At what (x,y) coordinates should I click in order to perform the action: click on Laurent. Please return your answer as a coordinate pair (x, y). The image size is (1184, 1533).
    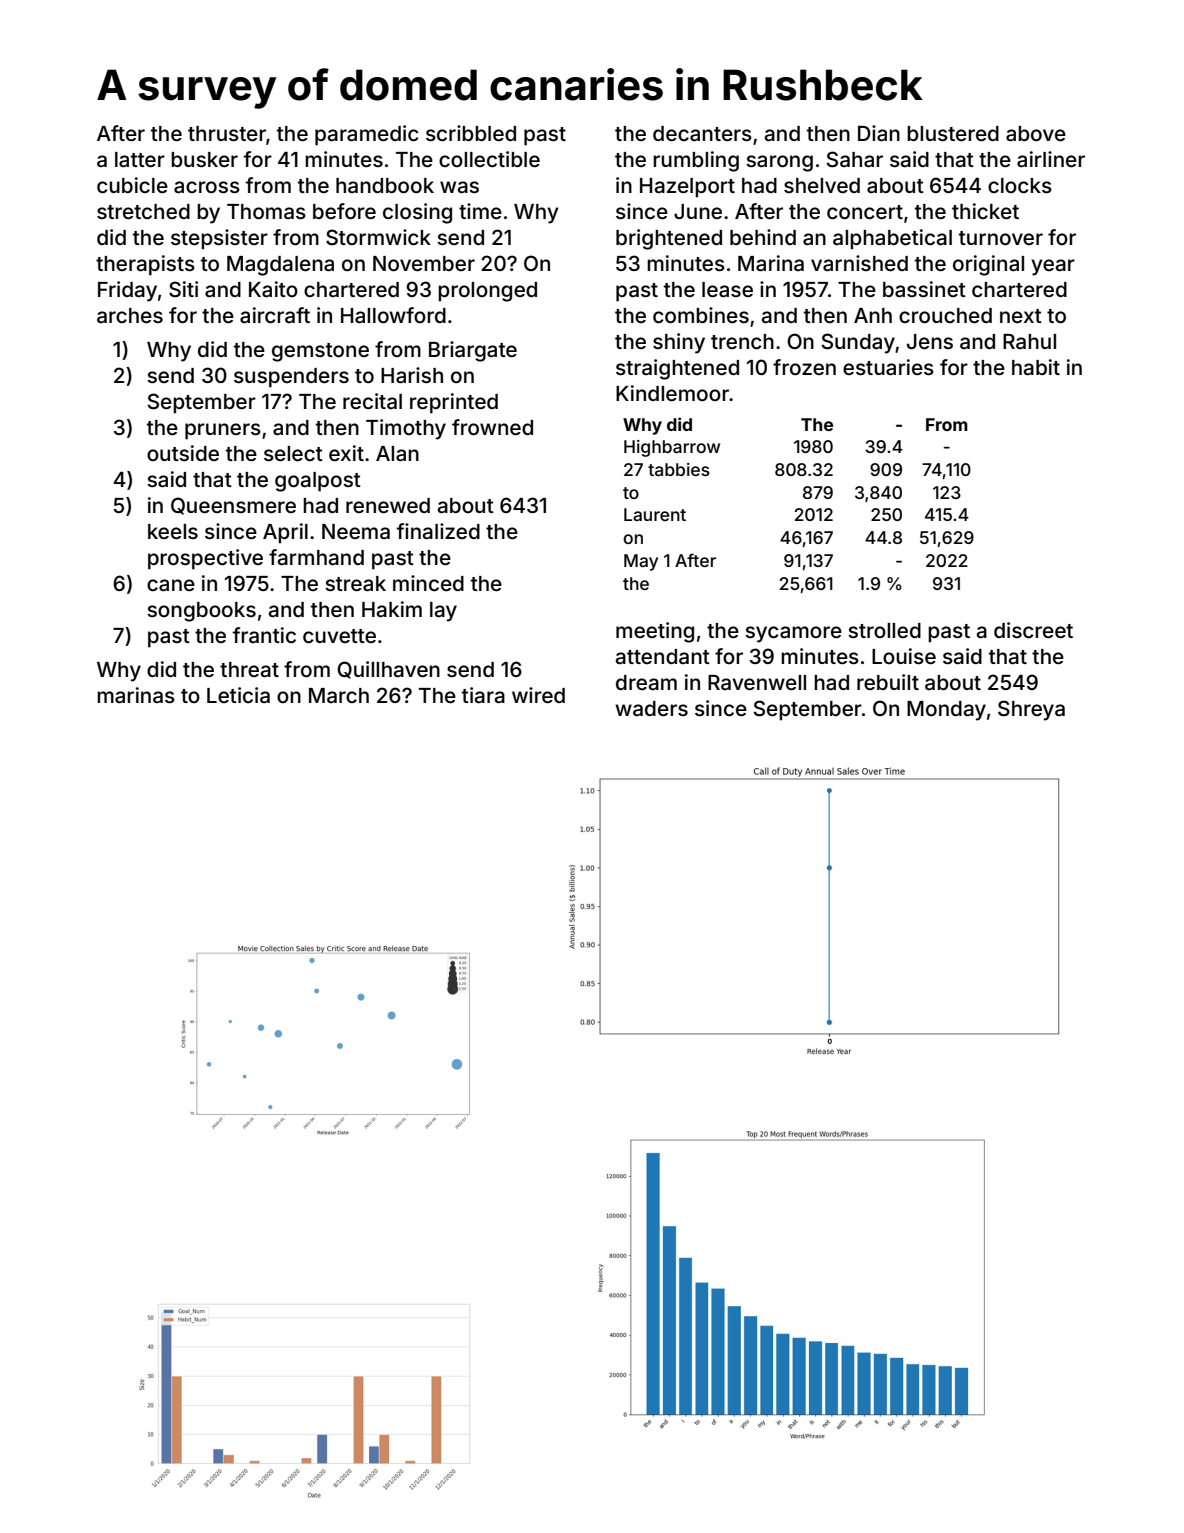
    Looking at the image, I should click on (655, 514).
